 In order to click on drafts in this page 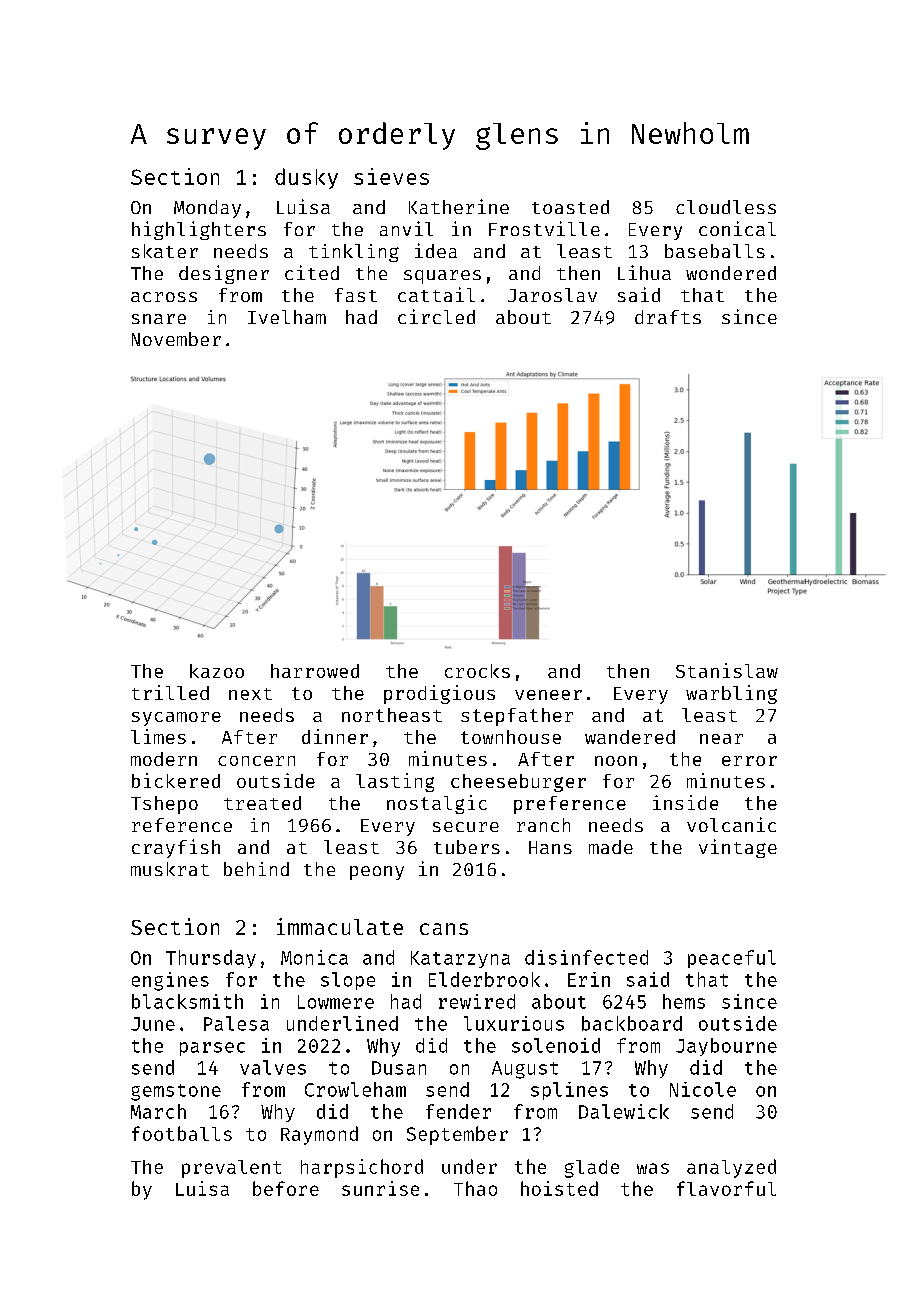, I will do `click(668, 317)`.
